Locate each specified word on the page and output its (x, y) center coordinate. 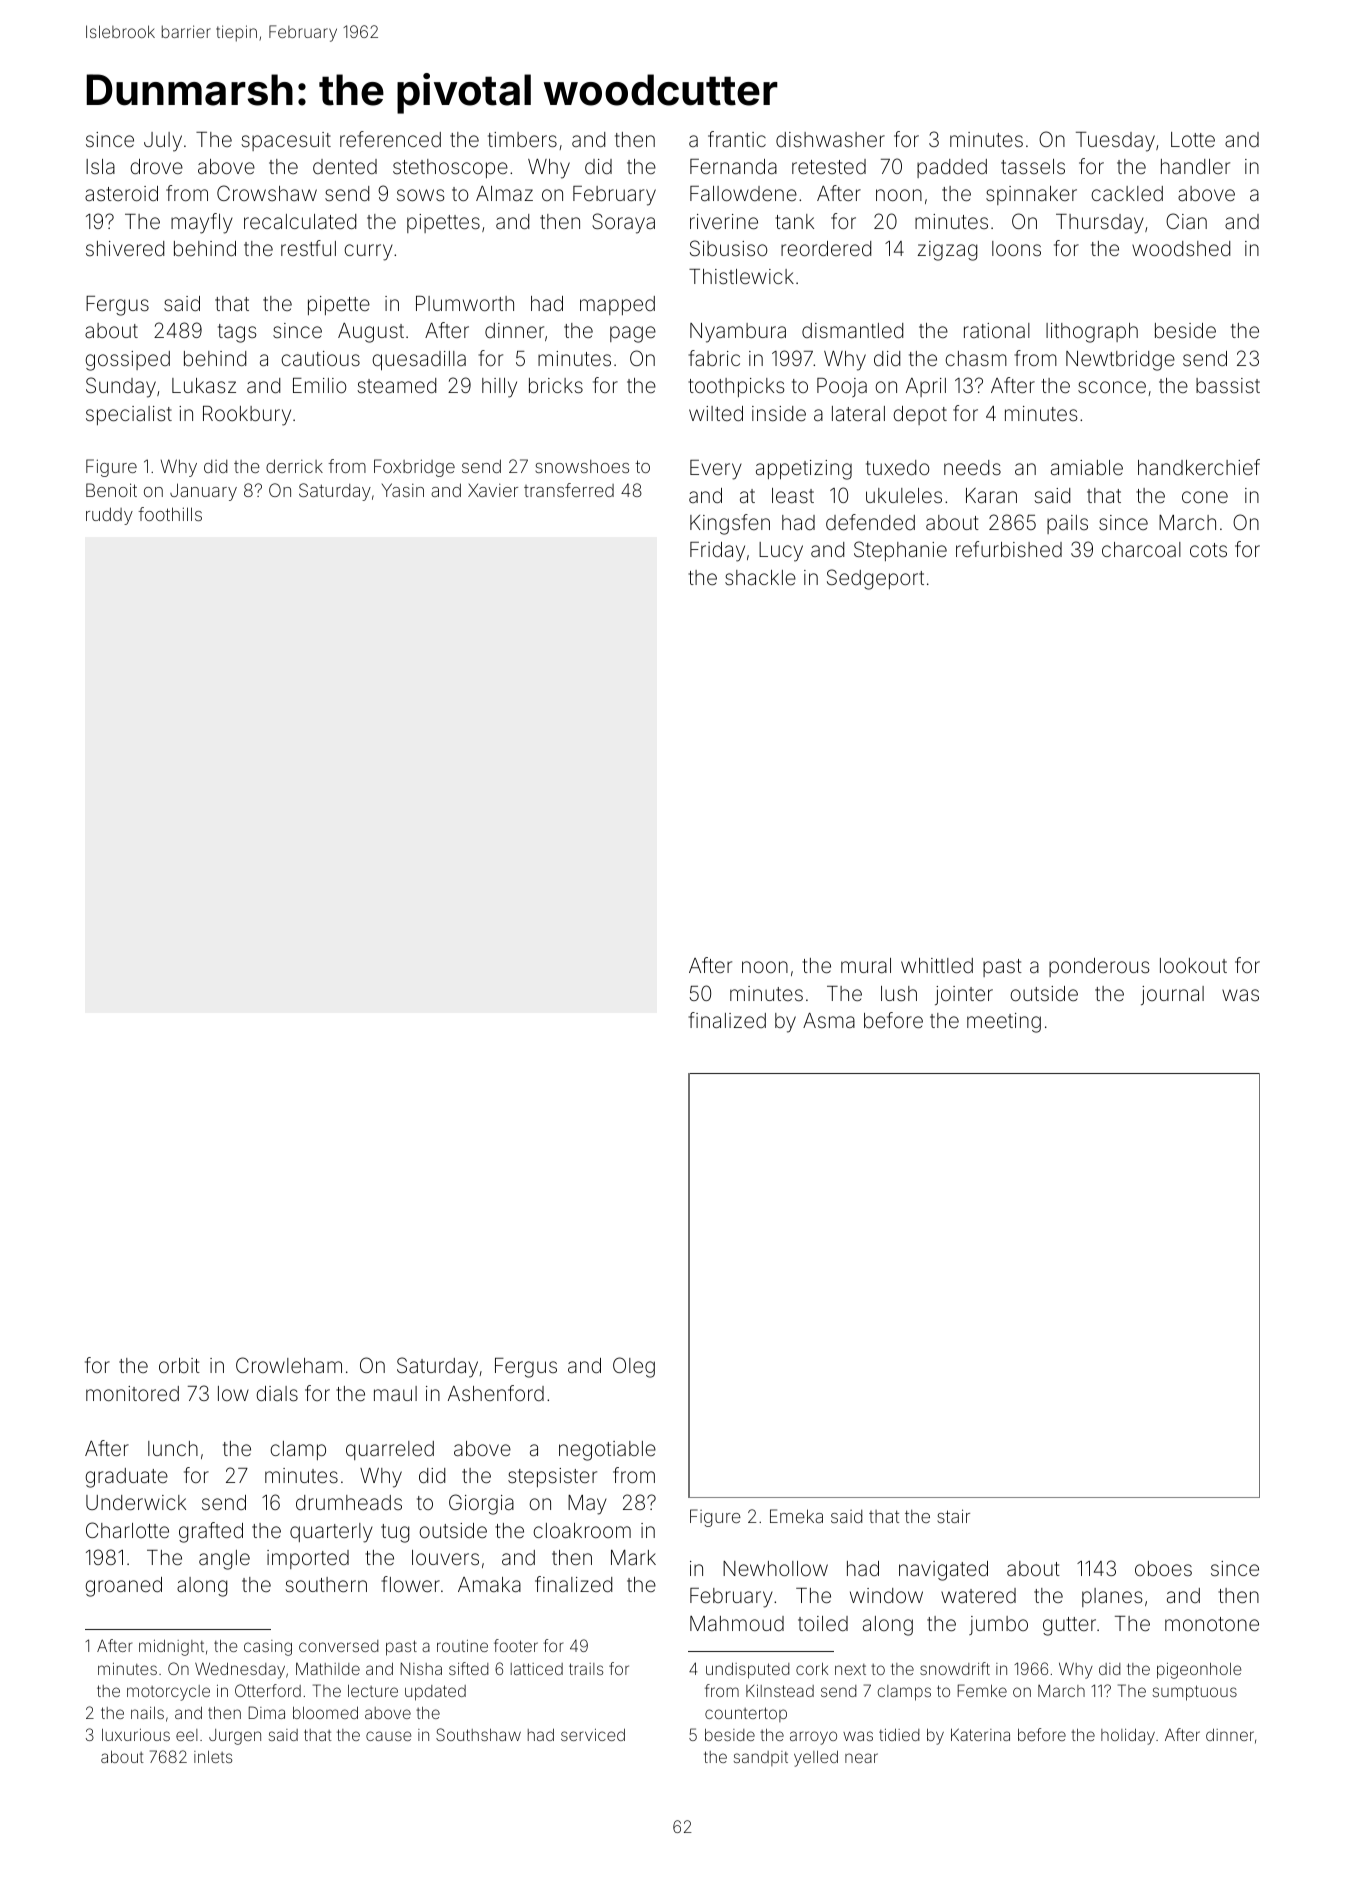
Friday (717, 552)
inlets (213, 1757)
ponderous (1099, 967)
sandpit (761, 1758)
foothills (170, 514)
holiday (1128, 1736)
